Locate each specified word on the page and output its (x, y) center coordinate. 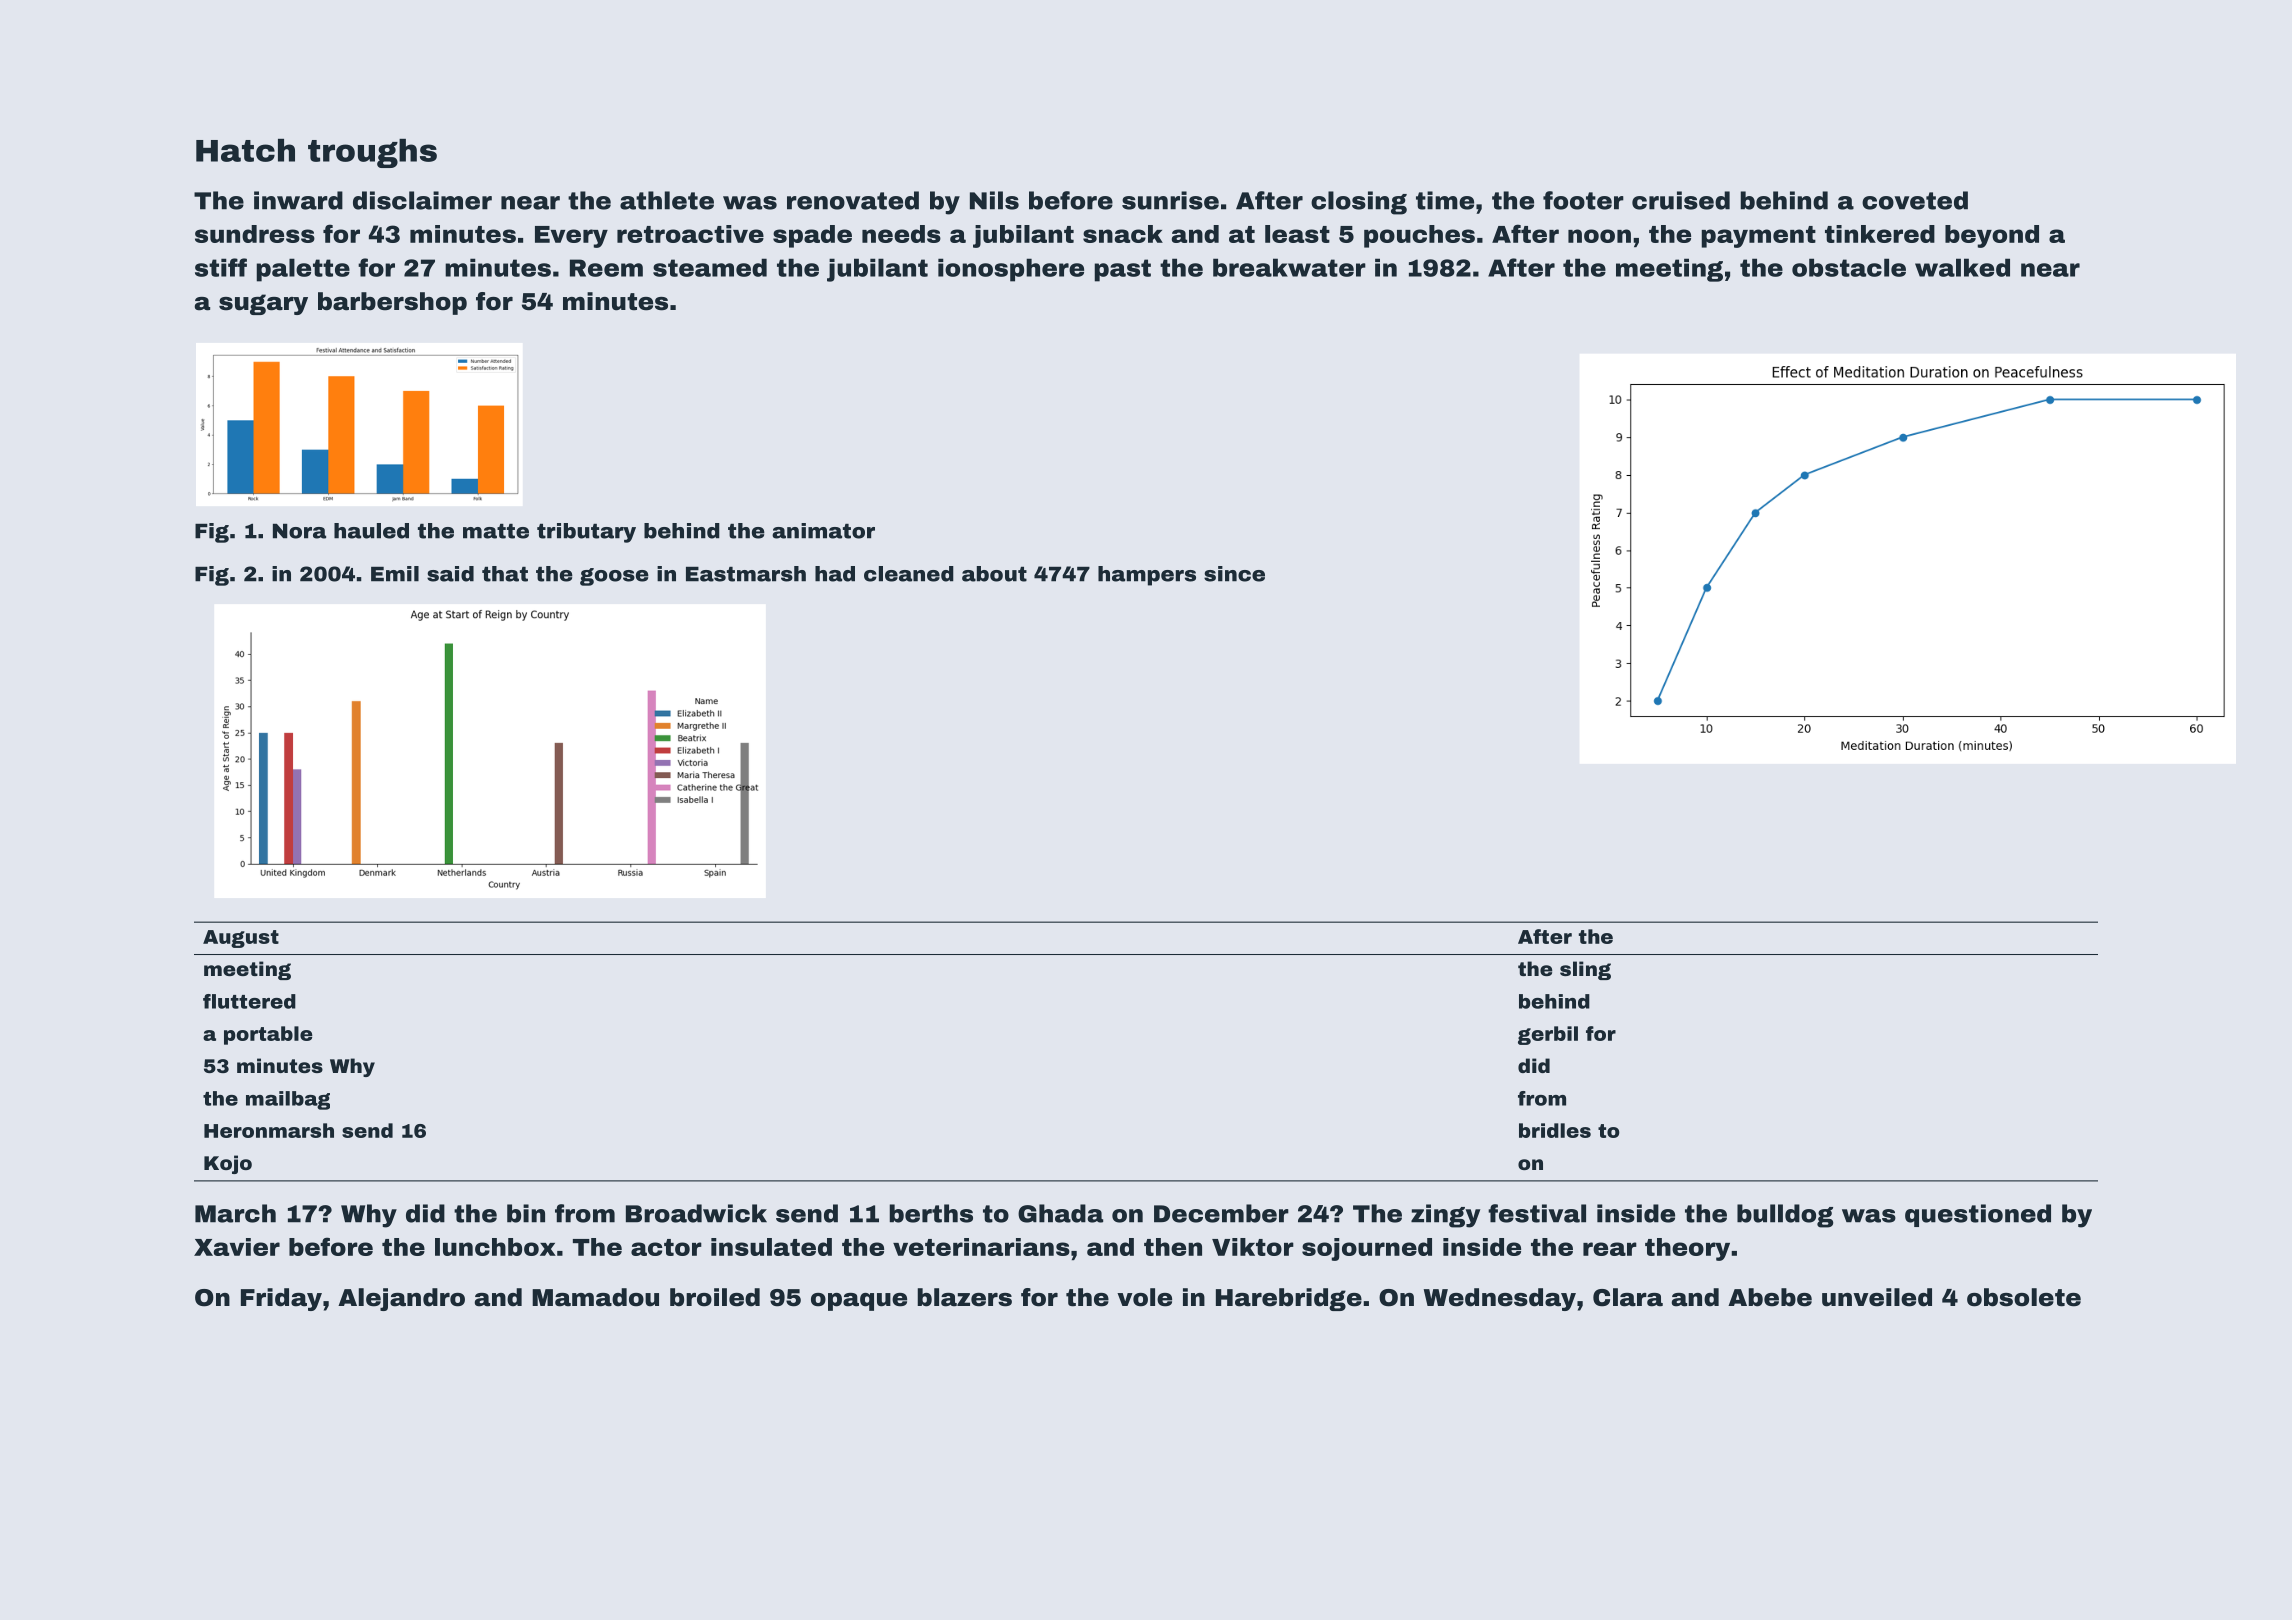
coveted (1915, 200)
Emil (395, 574)
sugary (263, 304)
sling (1585, 970)
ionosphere (1011, 270)
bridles (1555, 1130)
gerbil (1548, 1035)
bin (526, 1213)
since (1234, 574)
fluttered (249, 1001)
